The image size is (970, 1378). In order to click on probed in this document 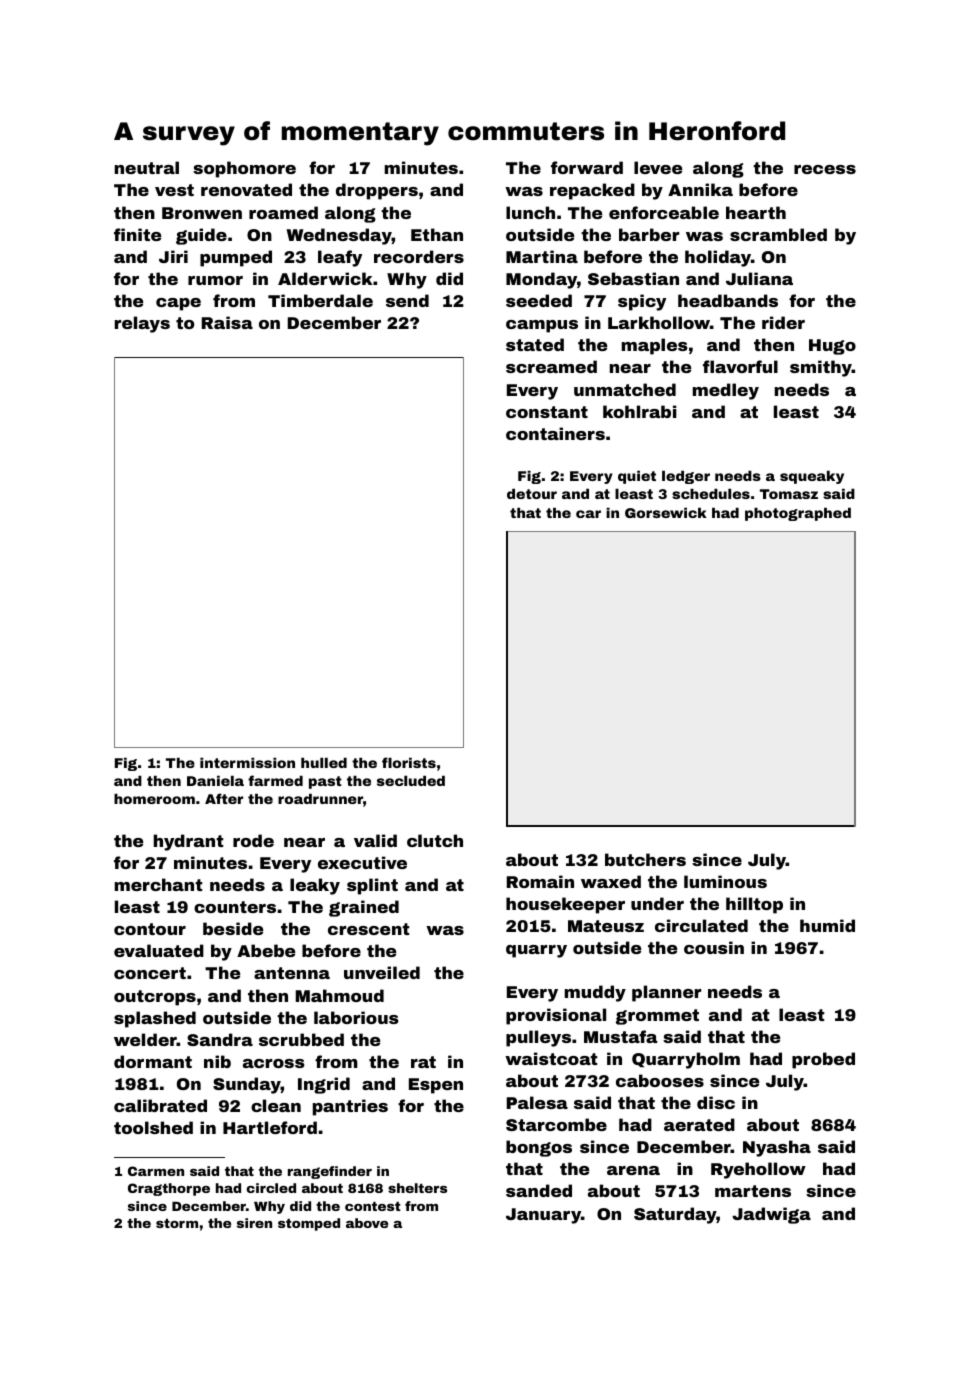, I will do `click(823, 1060)`.
